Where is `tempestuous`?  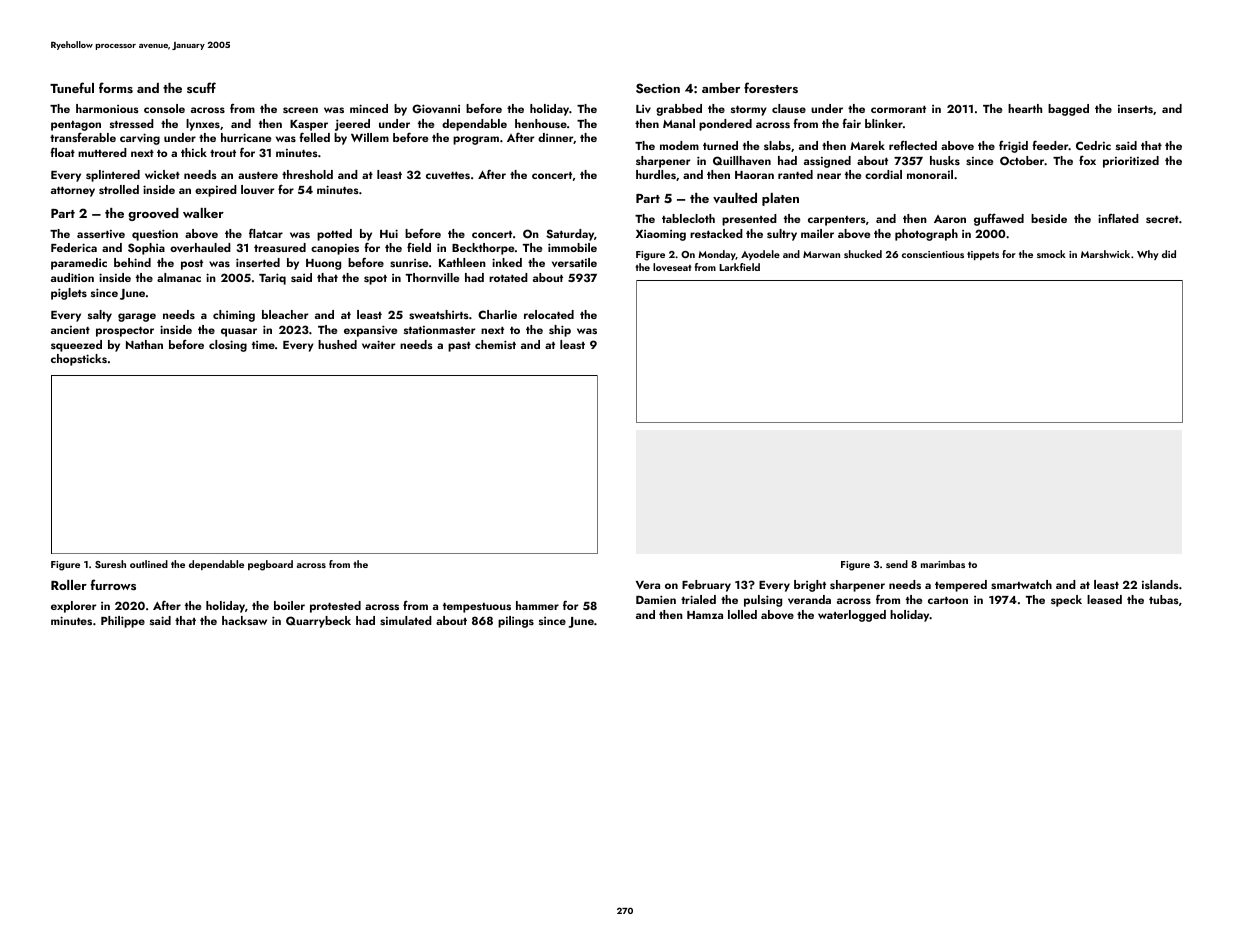 tempestuous is located at coordinates (477, 608).
